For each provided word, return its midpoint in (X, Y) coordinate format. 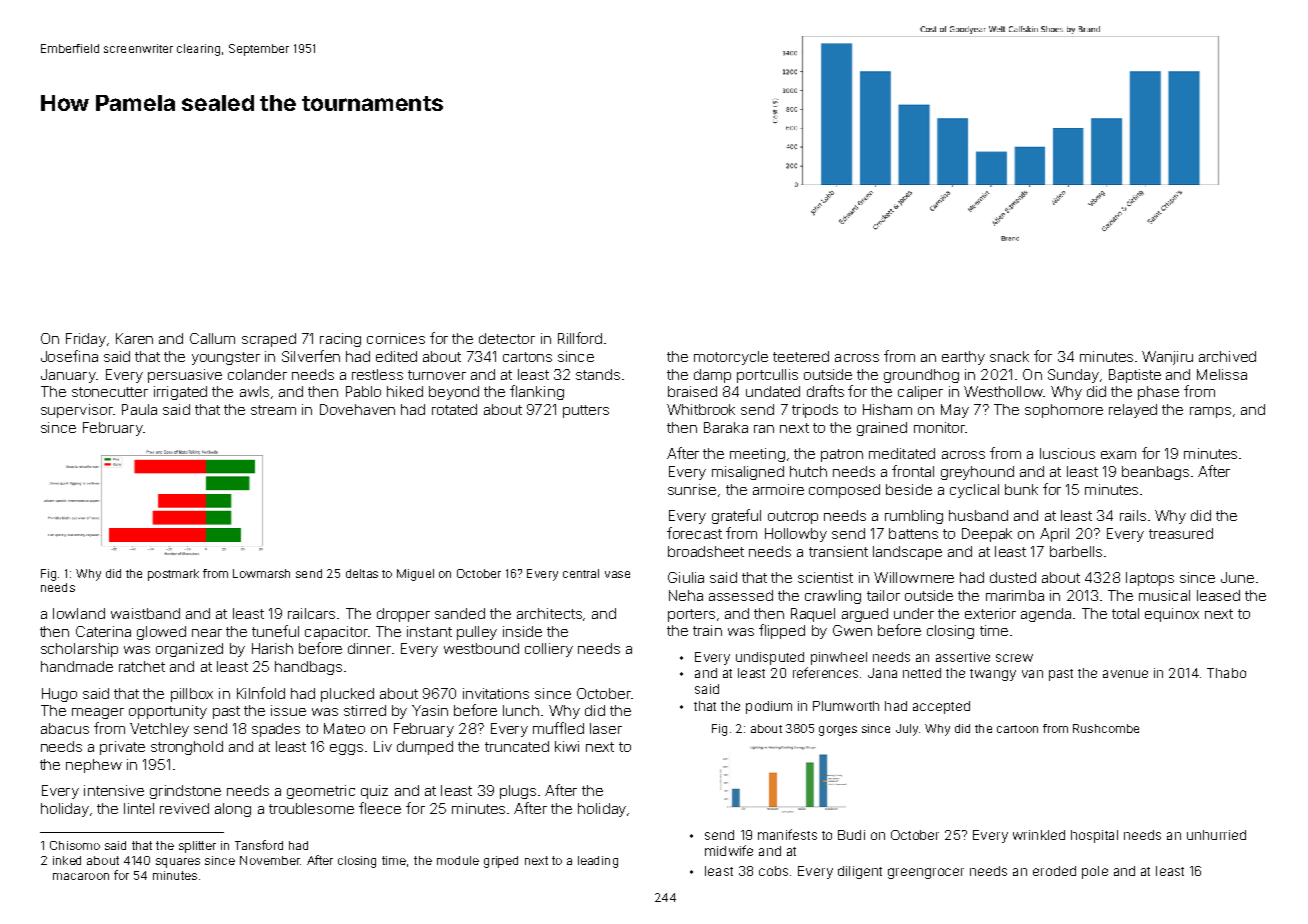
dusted (1013, 577)
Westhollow (1003, 391)
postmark (173, 575)
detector (507, 338)
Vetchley (159, 730)
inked (67, 860)
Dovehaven (357, 409)
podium (769, 707)
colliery (549, 650)
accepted (941, 707)
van (1032, 674)
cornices (396, 338)
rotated (454, 409)
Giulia (686, 577)
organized (189, 650)
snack (1009, 356)
